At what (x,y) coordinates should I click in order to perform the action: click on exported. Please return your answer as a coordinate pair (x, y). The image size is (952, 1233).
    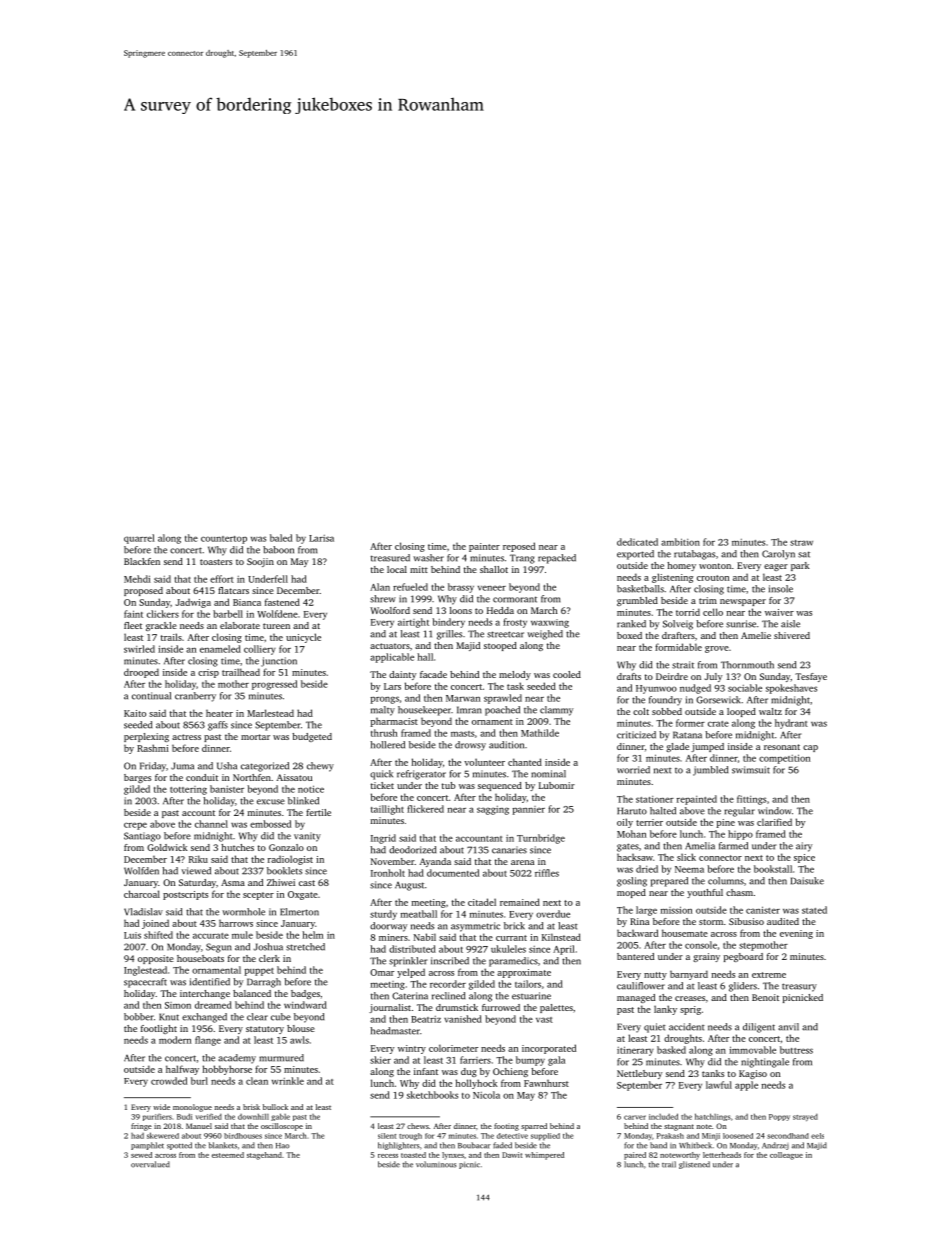
    Looking at the image, I should click on (635, 555).
